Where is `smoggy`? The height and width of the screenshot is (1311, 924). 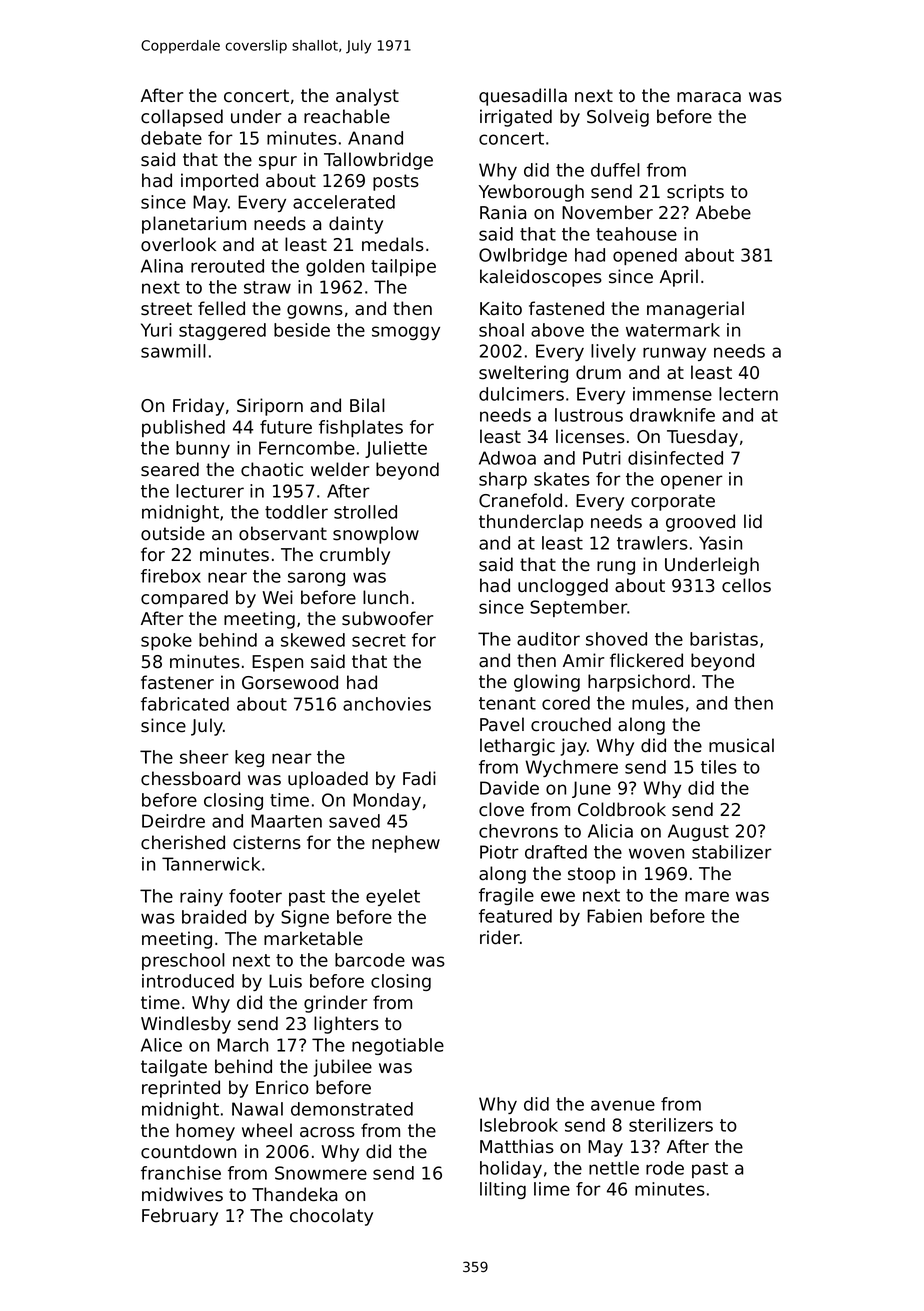 smoggy is located at coordinates (406, 333).
